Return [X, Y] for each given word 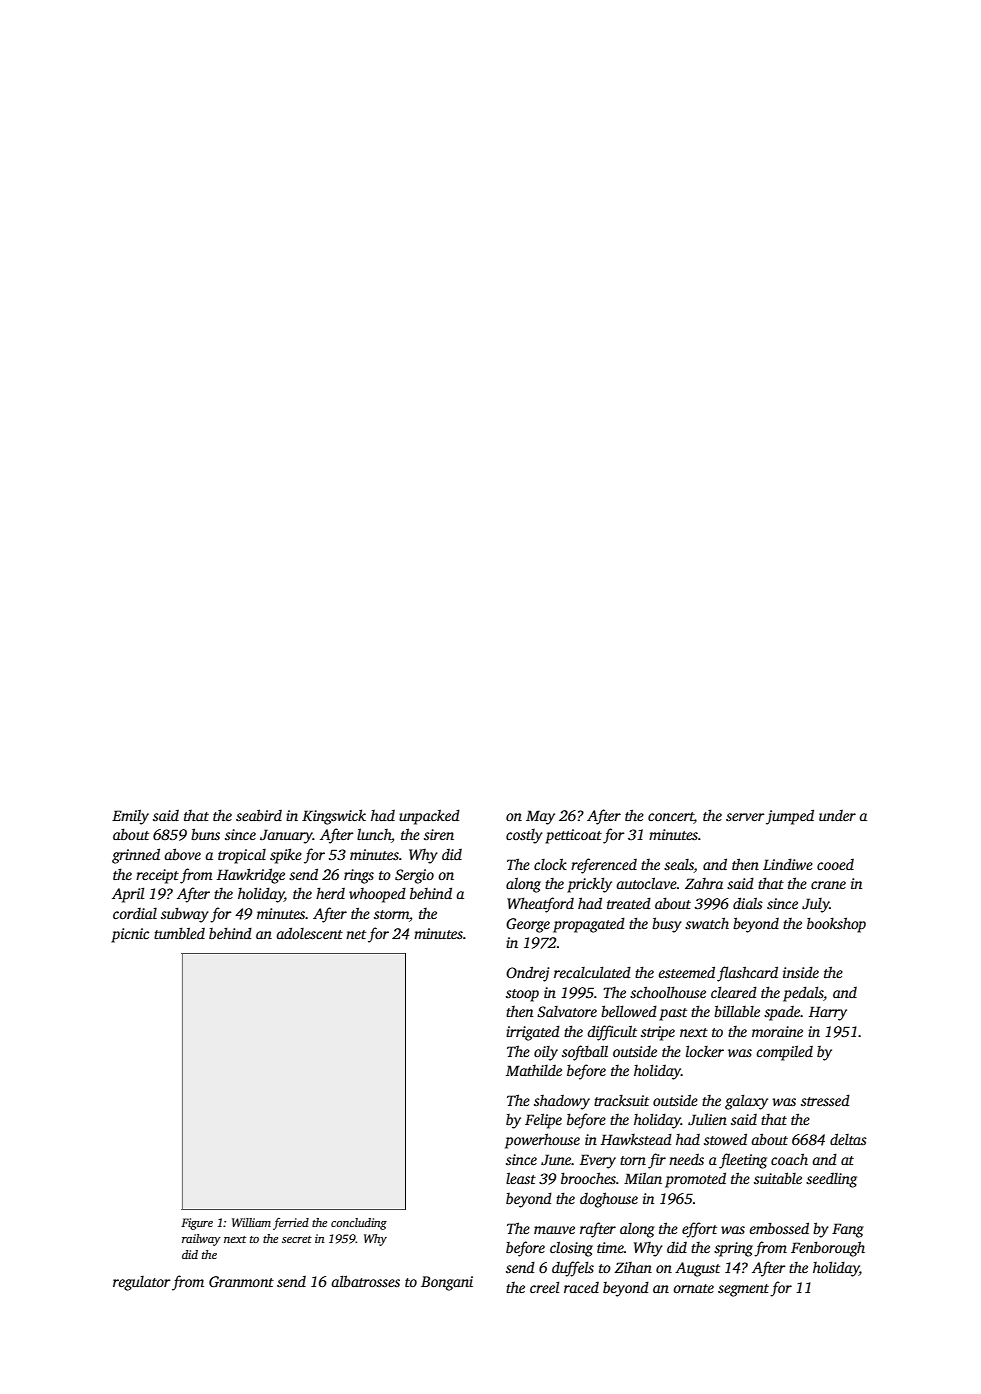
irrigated [533, 1033]
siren [439, 834]
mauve [554, 1230]
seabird [259, 815]
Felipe [543, 1121]
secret [297, 1239]
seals [679, 864]
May [540, 817]
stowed [725, 1139]
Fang [848, 1230]
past [673, 1014]
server [745, 817]
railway [201, 1240]
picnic [130, 935]
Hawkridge [251, 876]
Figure [197, 1224]
